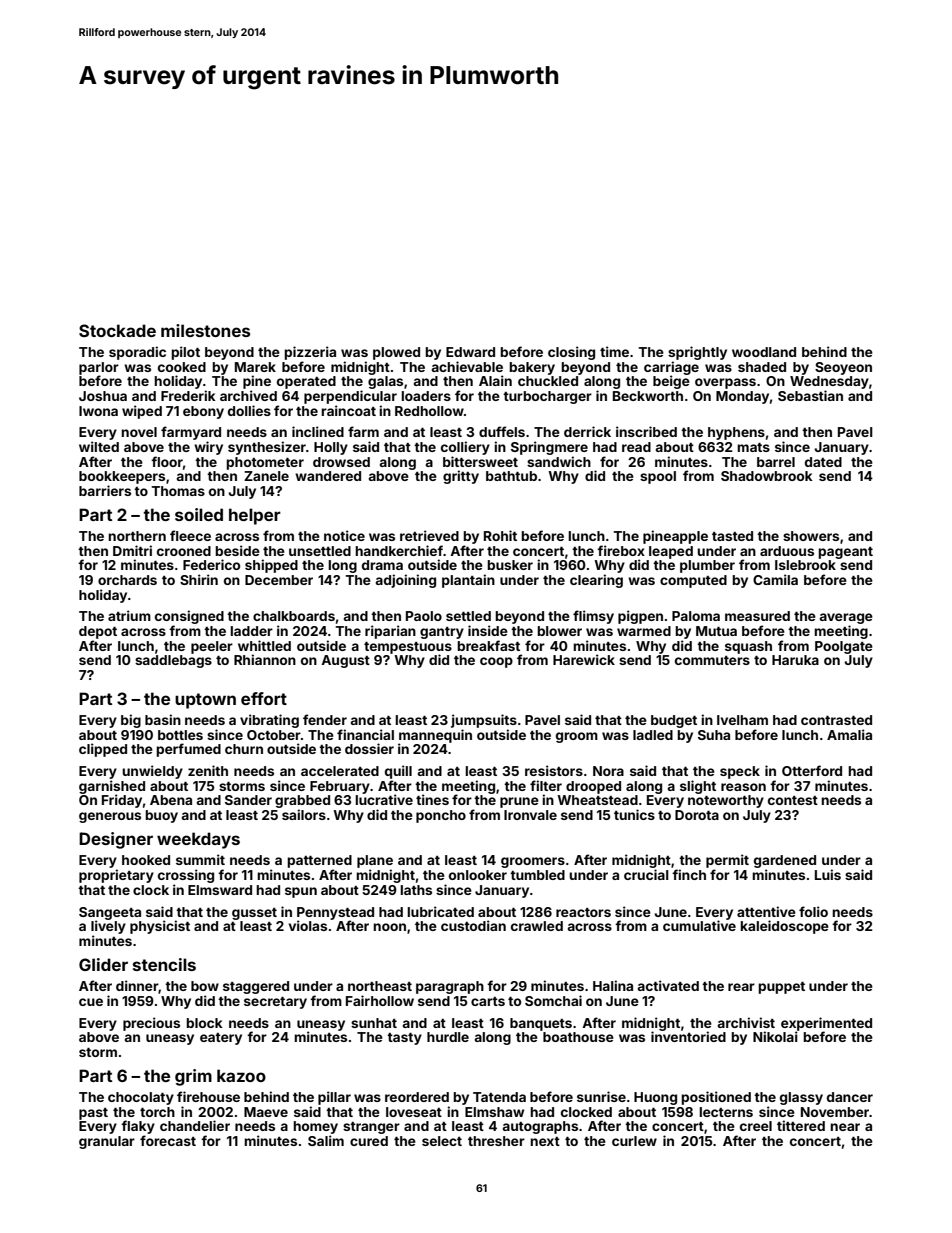 Image resolution: width=952 pixels, height=1233 pixels. What do you see at coordinates (697, 353) in the image?
I see `sprightly` at bounding box center [697, 353].
